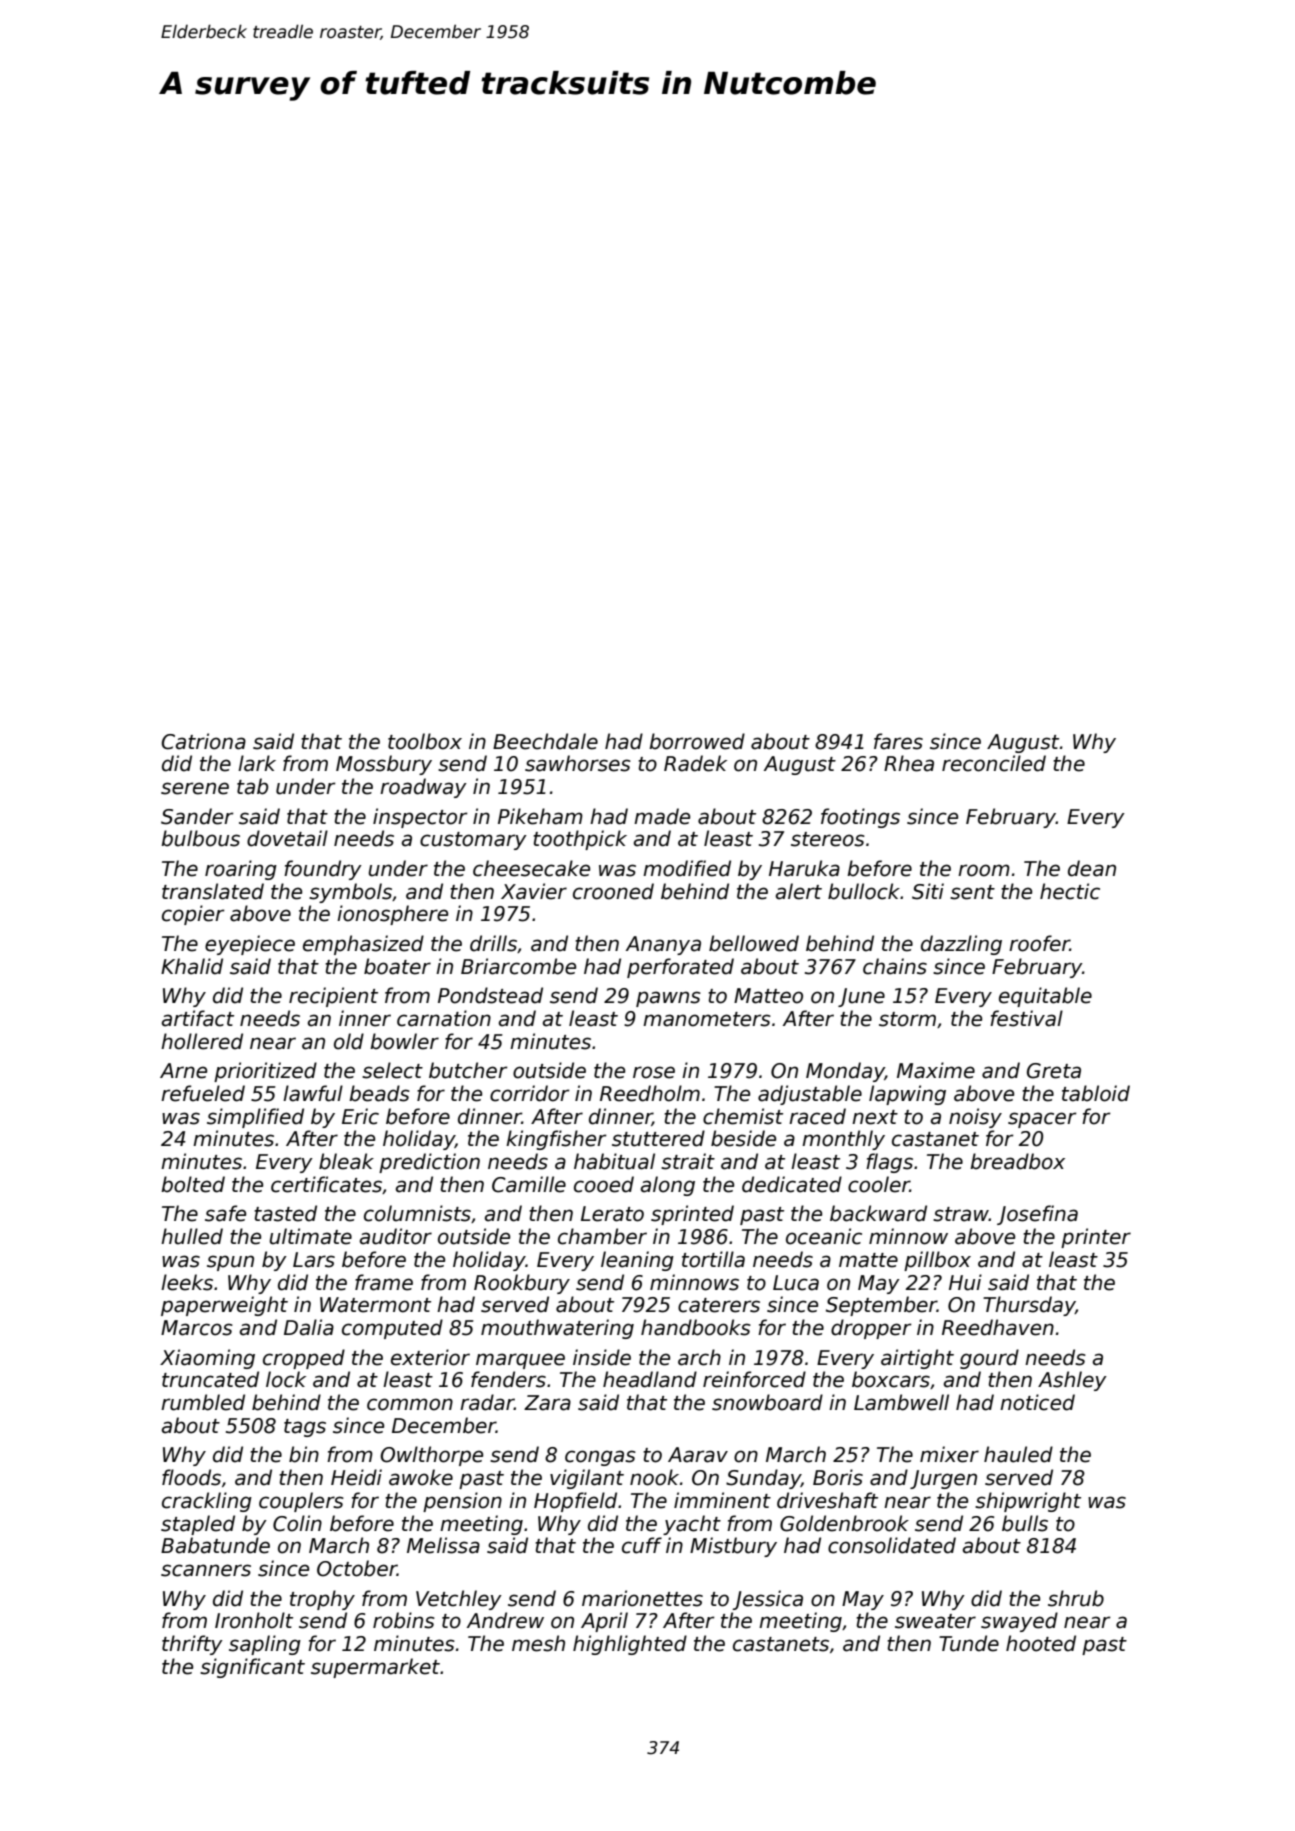  What do you see at coordinates (663, 945) in the screenshot?
I see `Ananya` at bounding box center [663, 945].
